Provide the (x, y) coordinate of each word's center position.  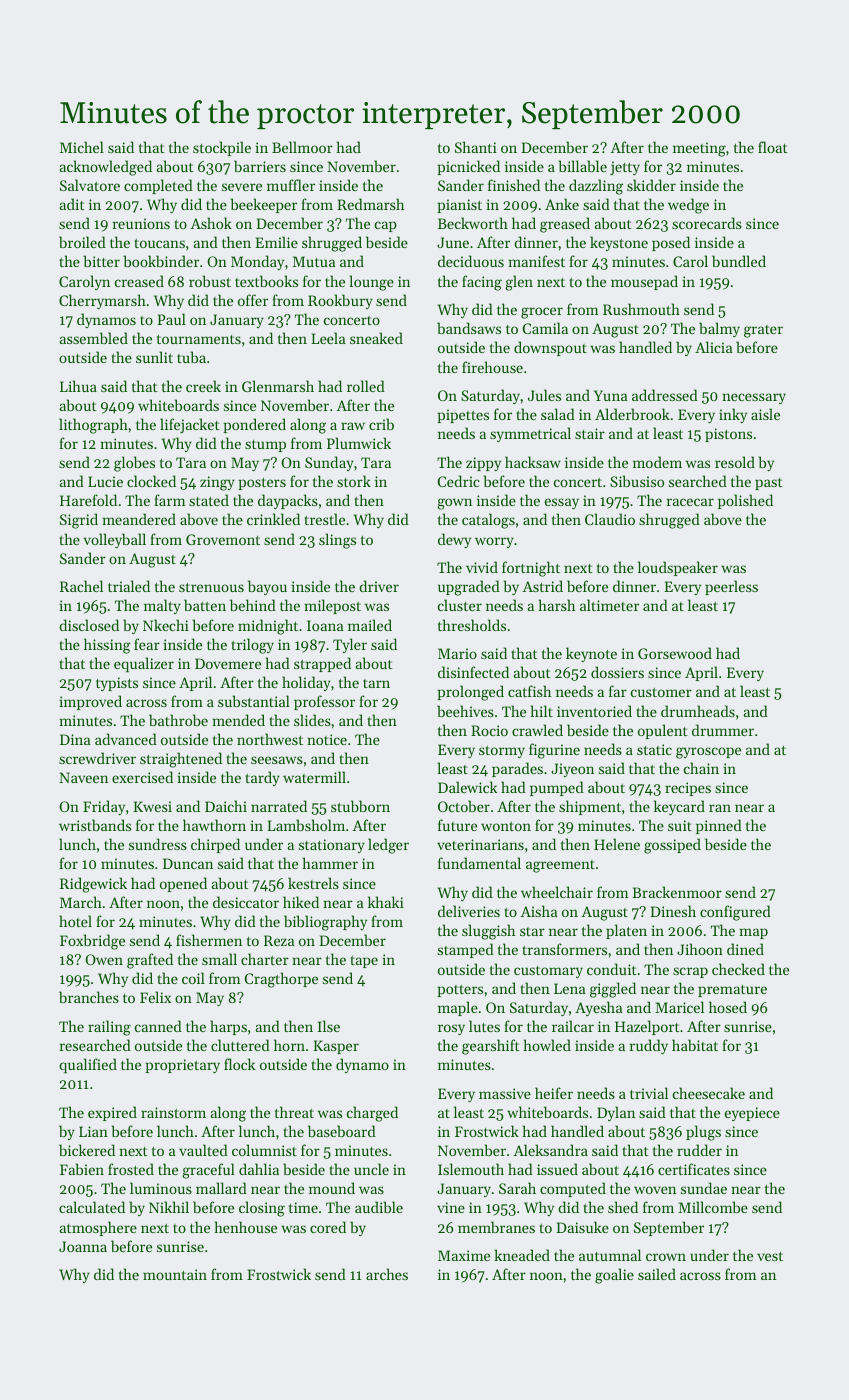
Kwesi (152, 806)
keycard (679, 807)
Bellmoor (302, 147)
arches (387, 1274)
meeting (699, 149)
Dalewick (467, 787)
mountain (175, 1274)
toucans (159, 243)
